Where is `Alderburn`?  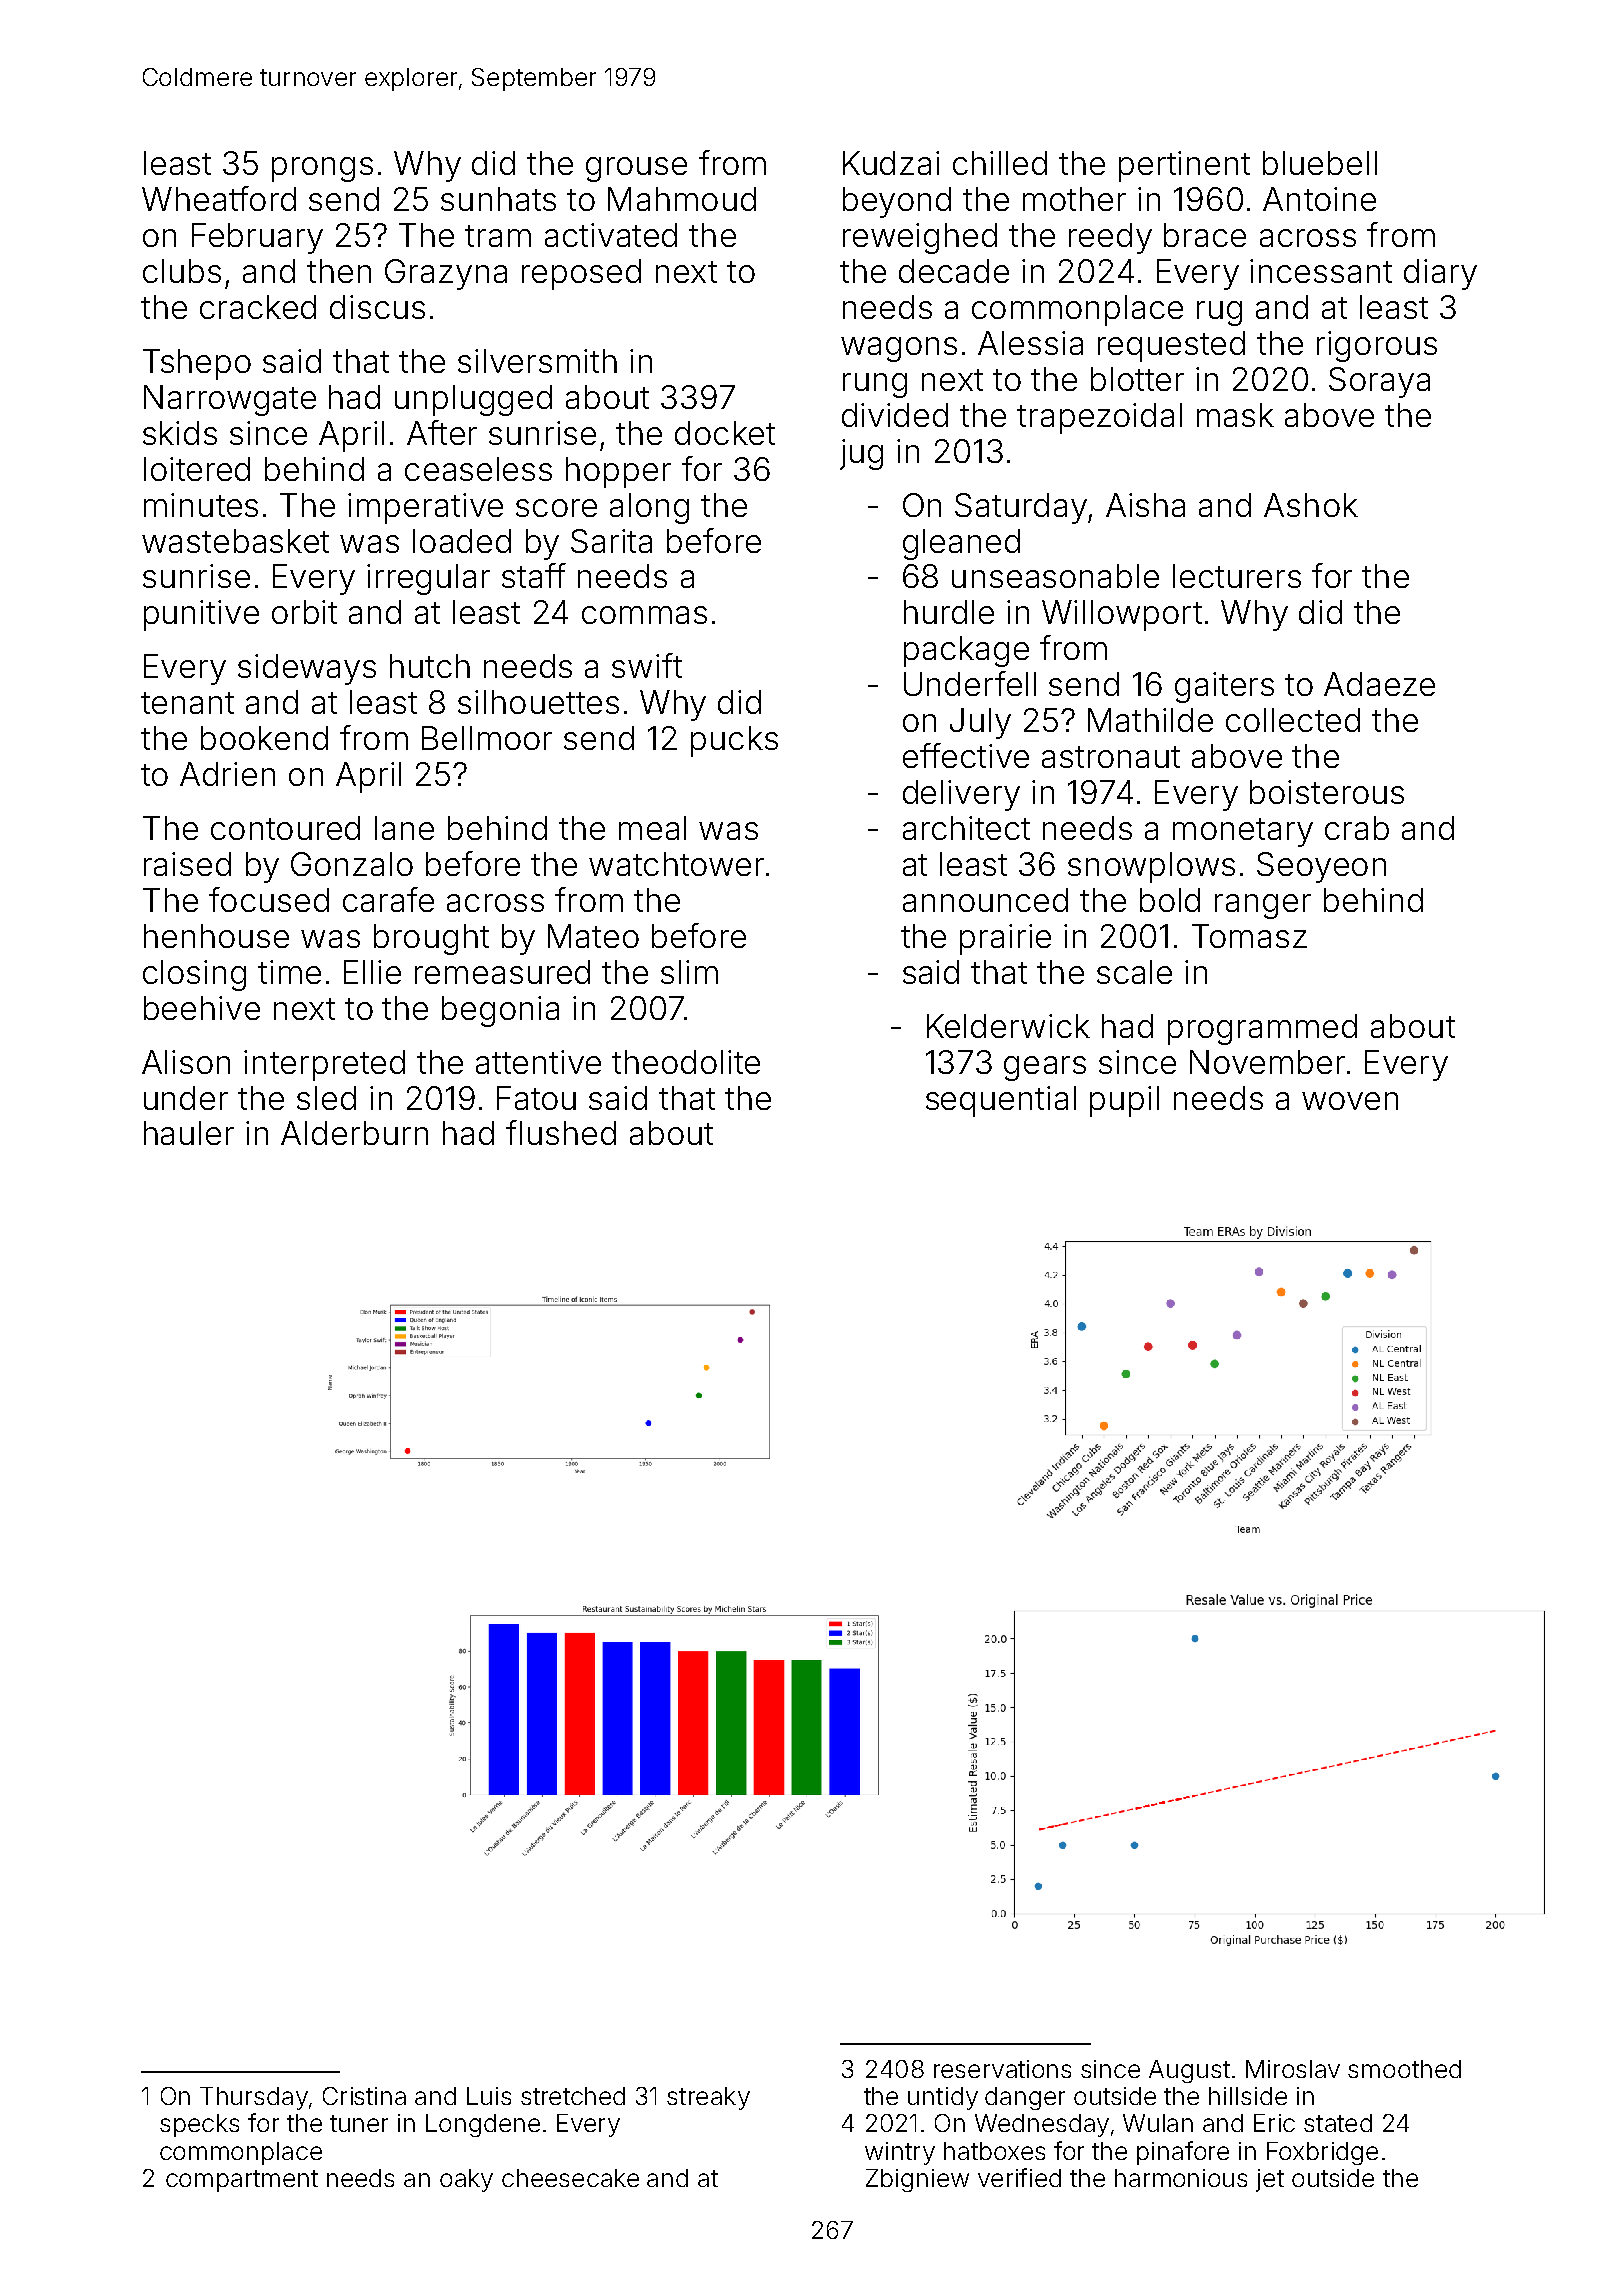 Alderburn is located at coordinates (354, 1133).
